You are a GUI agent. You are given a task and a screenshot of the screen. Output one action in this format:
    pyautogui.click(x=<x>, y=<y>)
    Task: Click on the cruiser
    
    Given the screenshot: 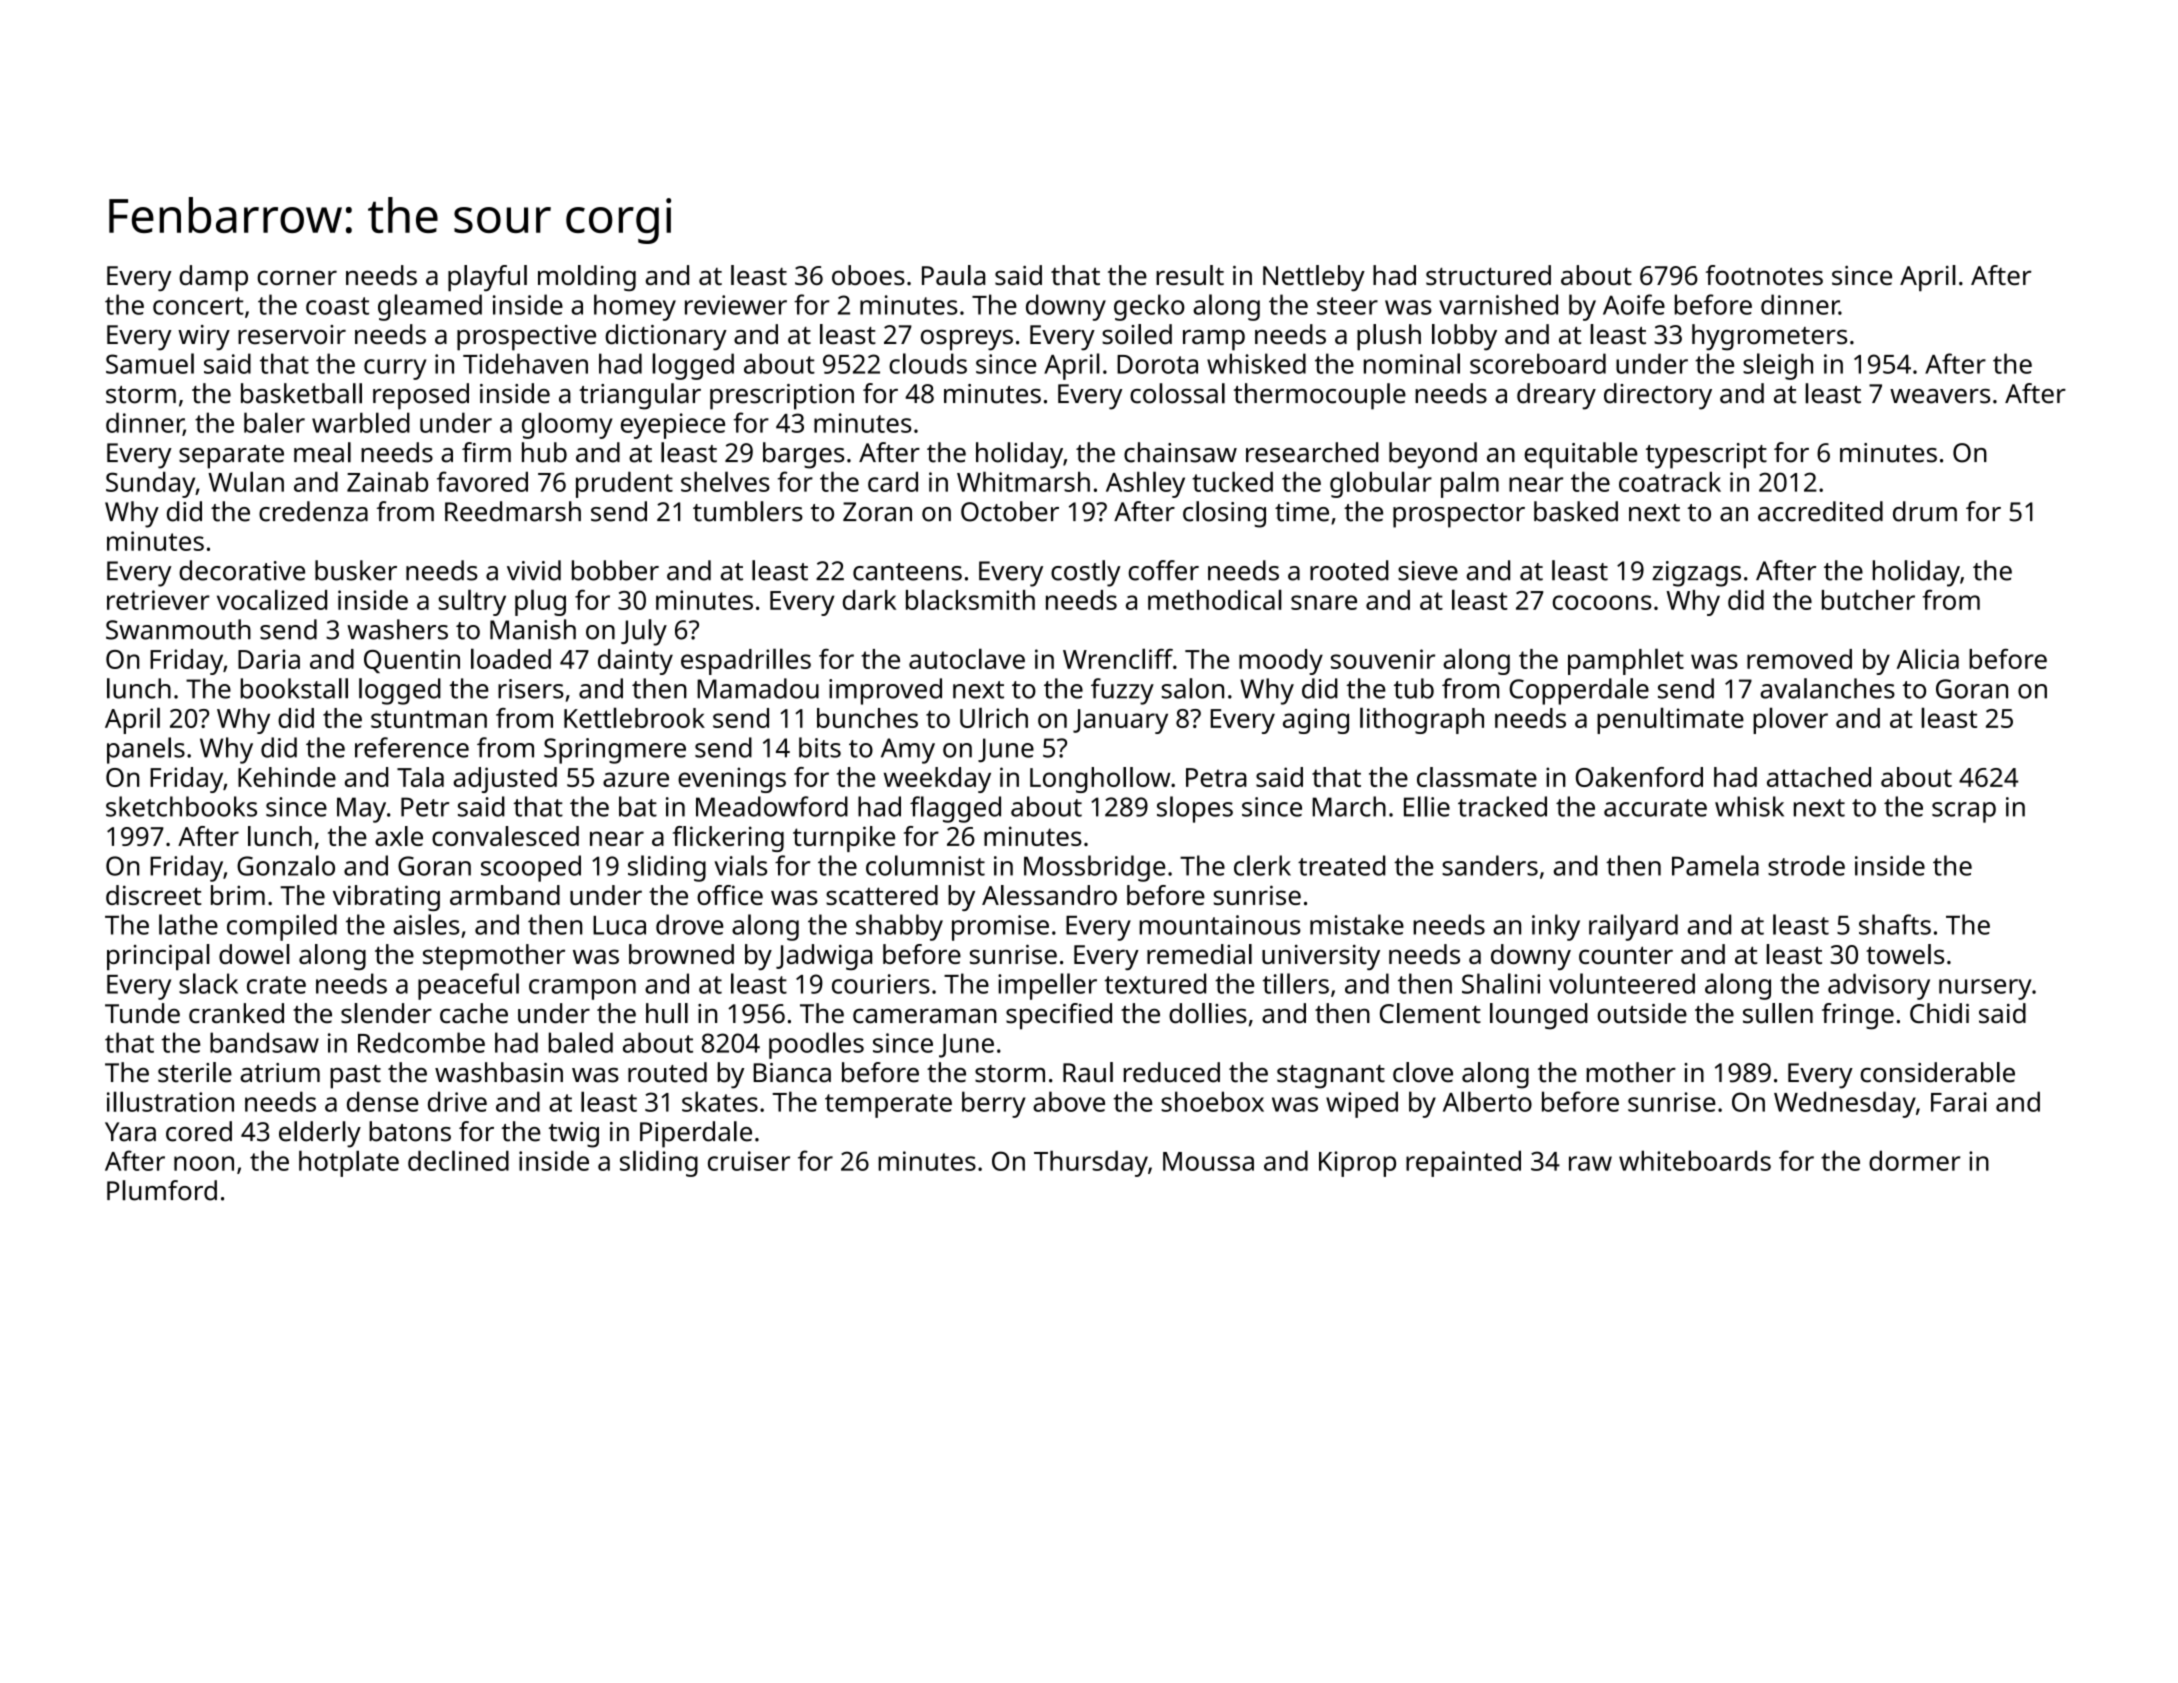 What is the action you would take?
    pyautogui.click(x=749, y=1161)
